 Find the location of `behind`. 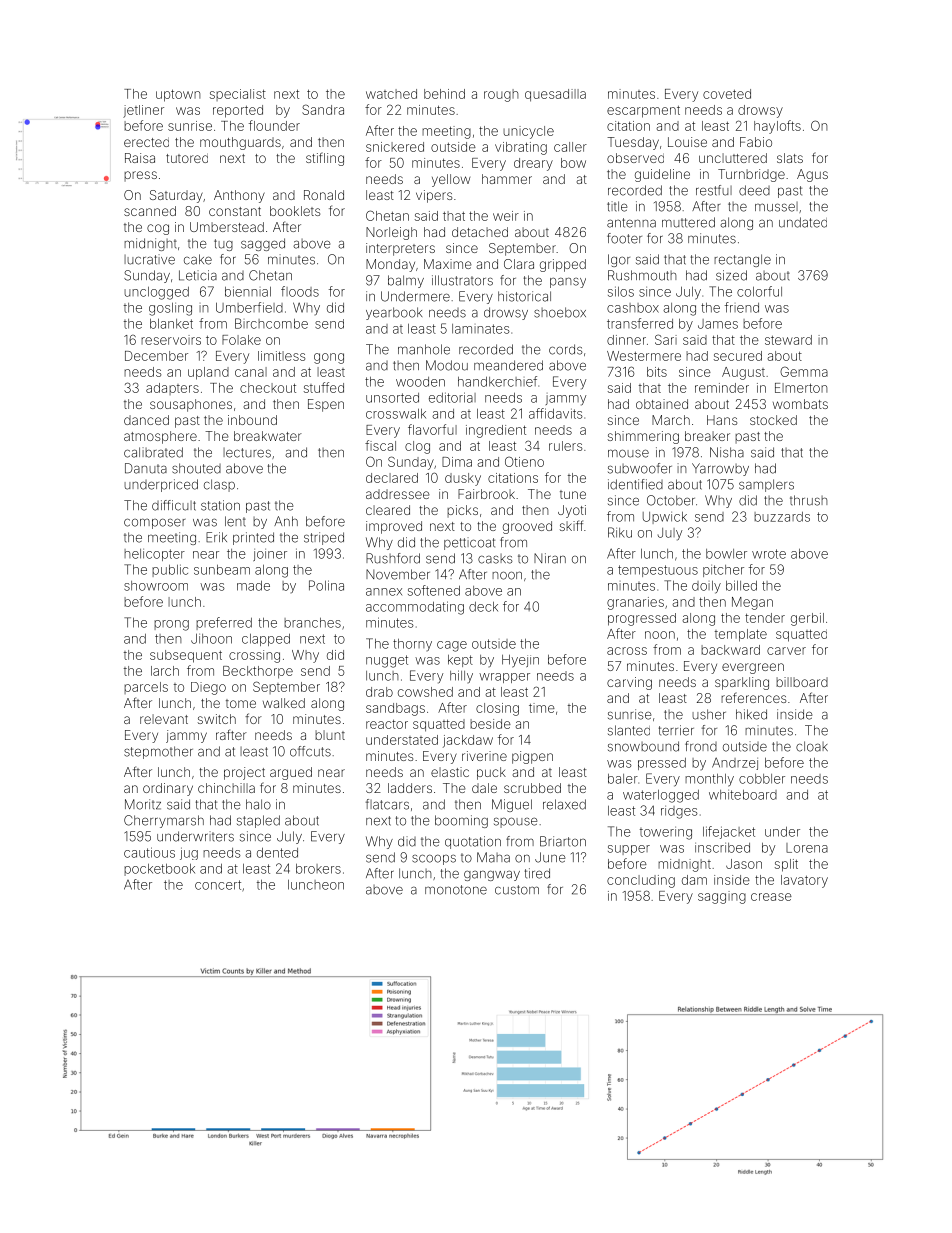

behind is located at coordinates (444, 94).
